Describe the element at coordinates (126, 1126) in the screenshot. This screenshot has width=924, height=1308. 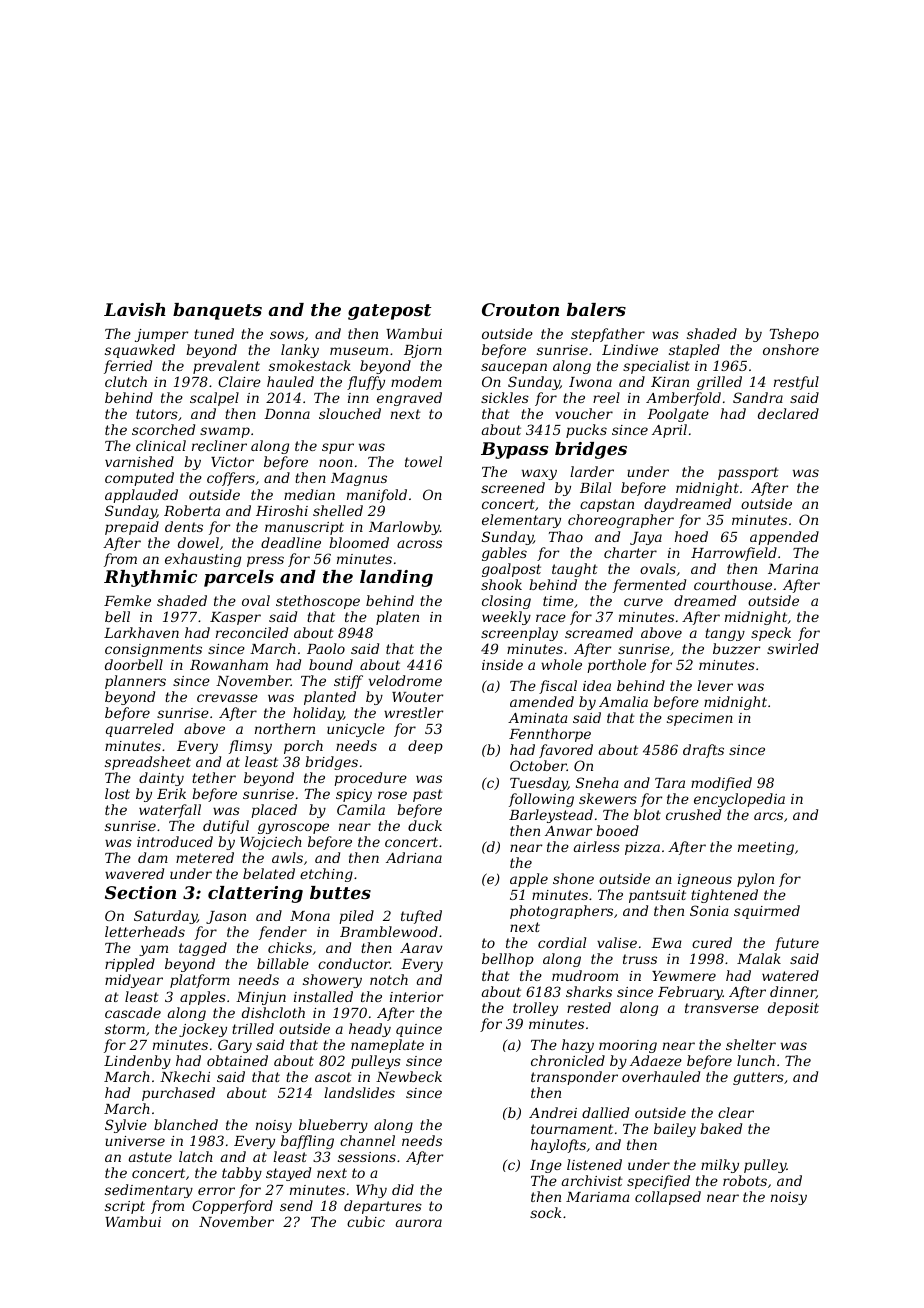
I see `Sylvie` at that location.
